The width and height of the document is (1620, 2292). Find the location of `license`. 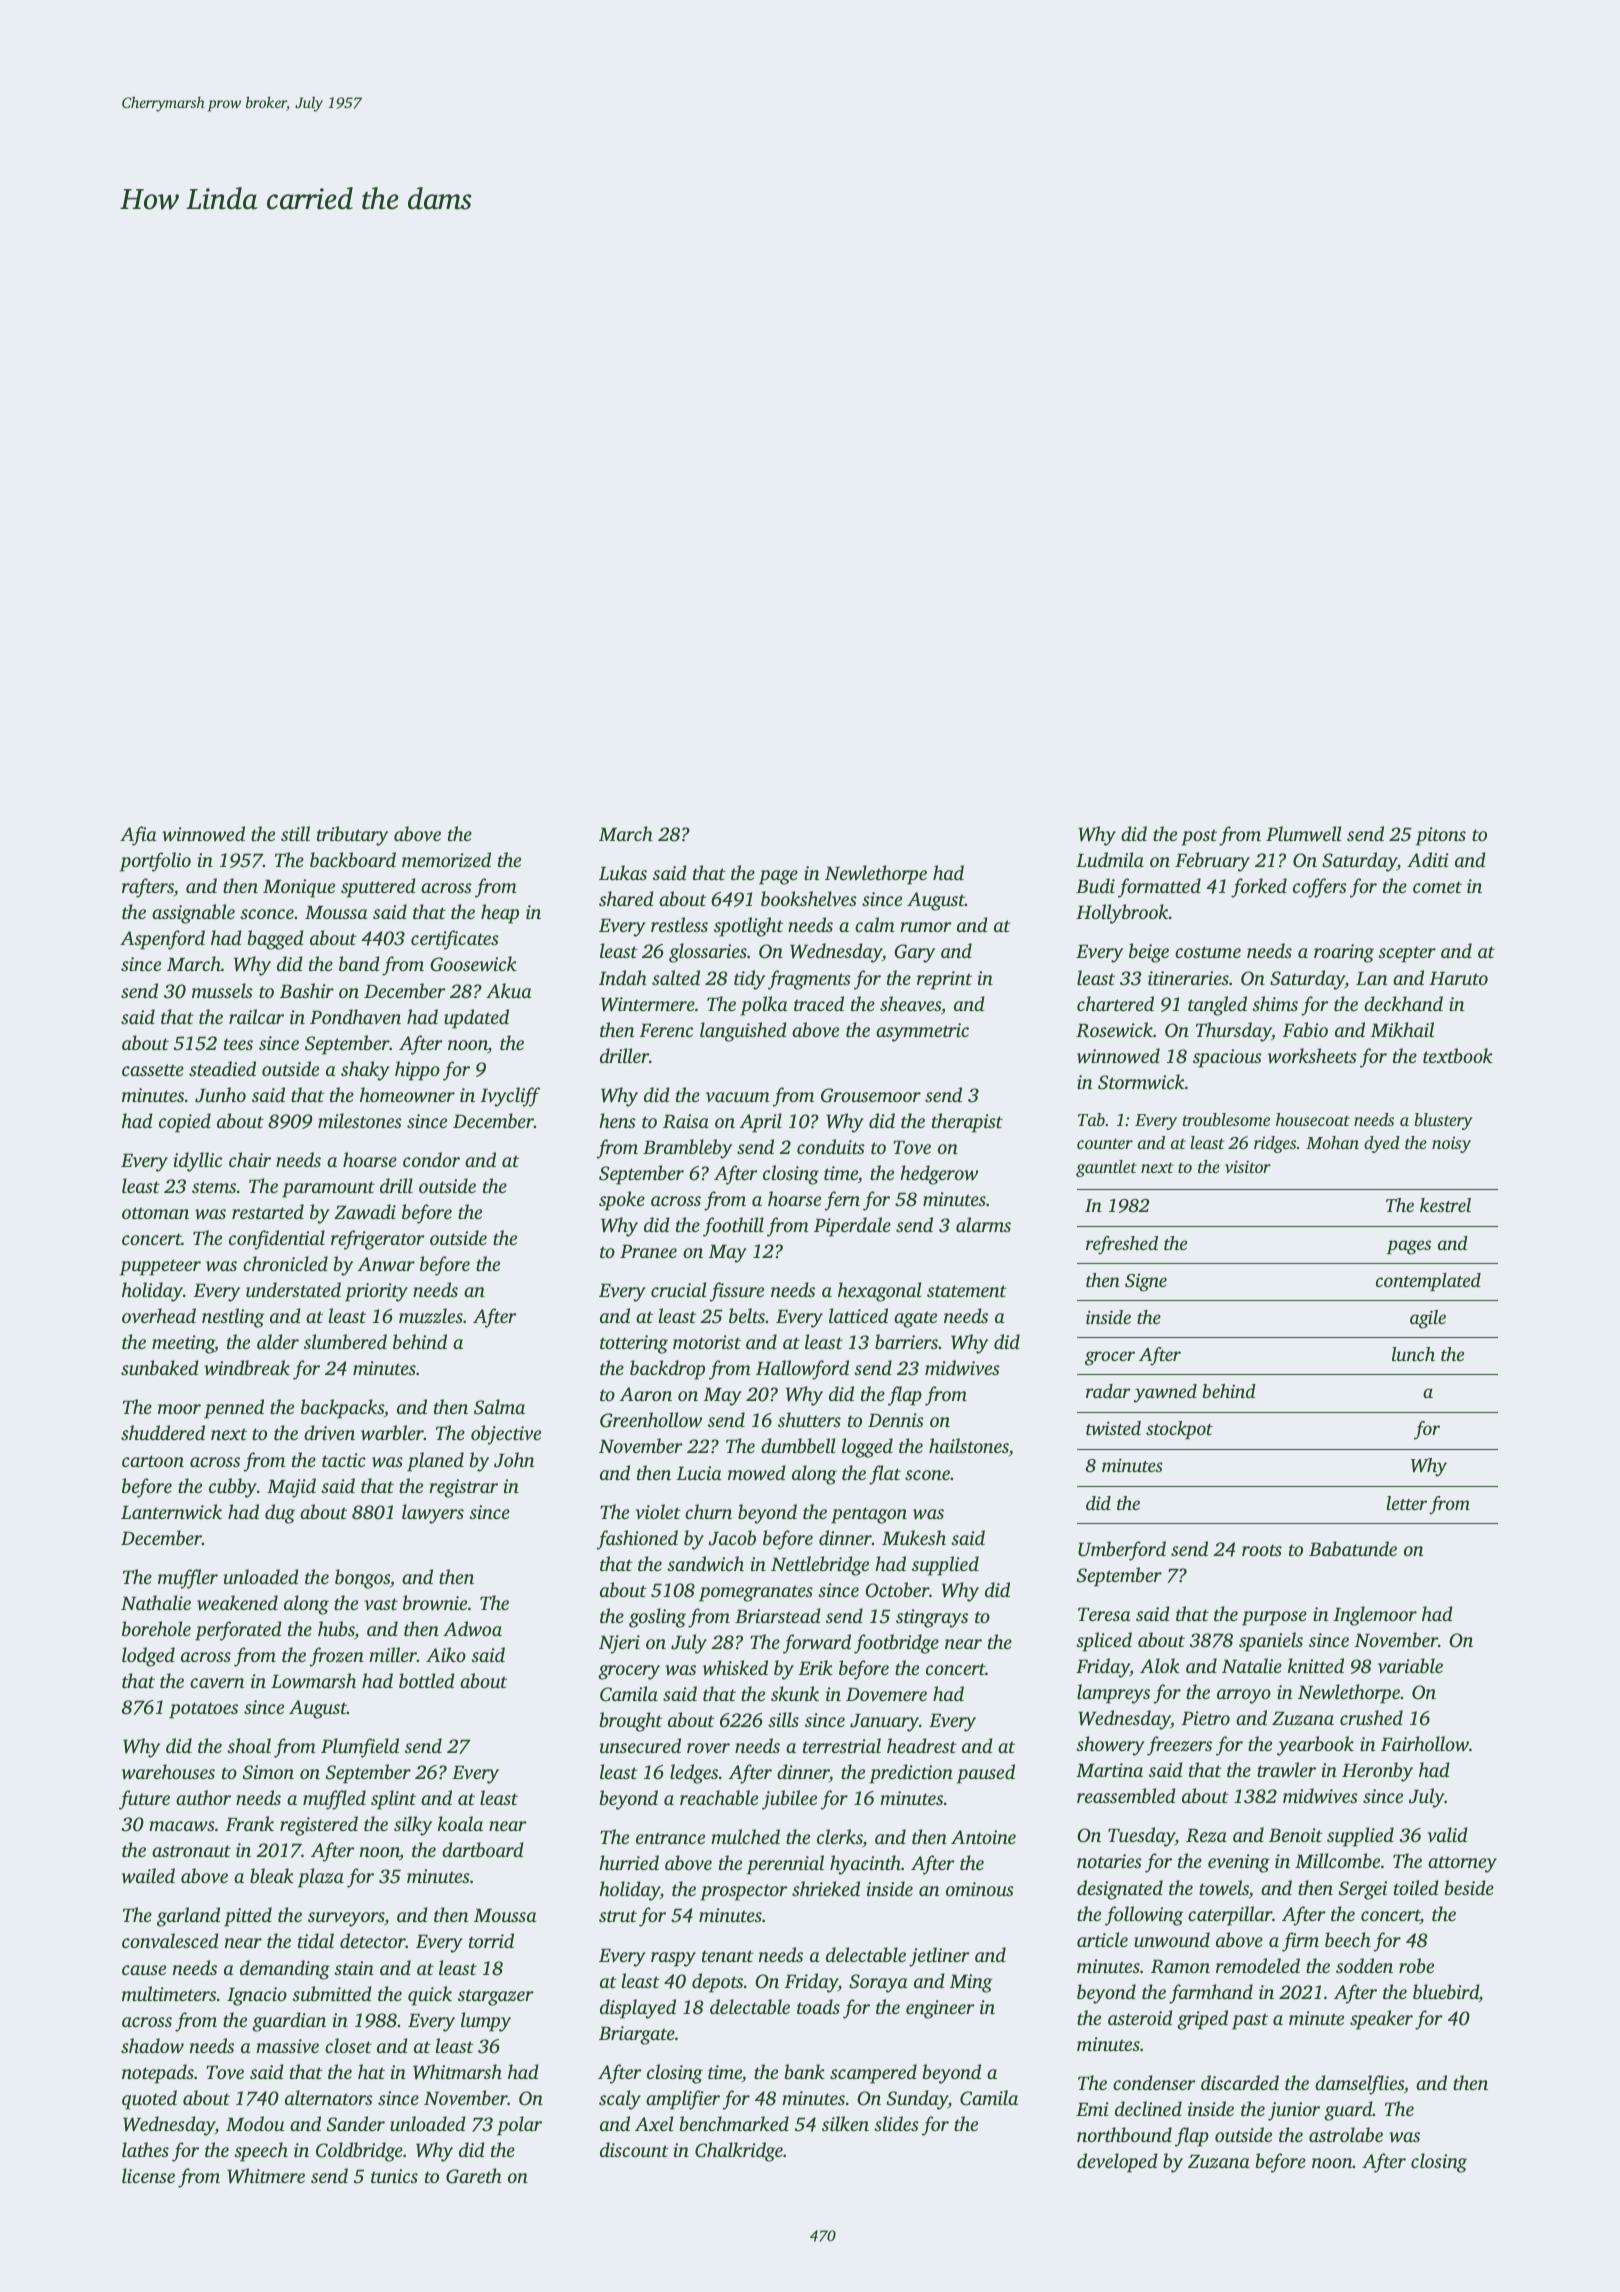

license is located at coordinates (148, 2175).
